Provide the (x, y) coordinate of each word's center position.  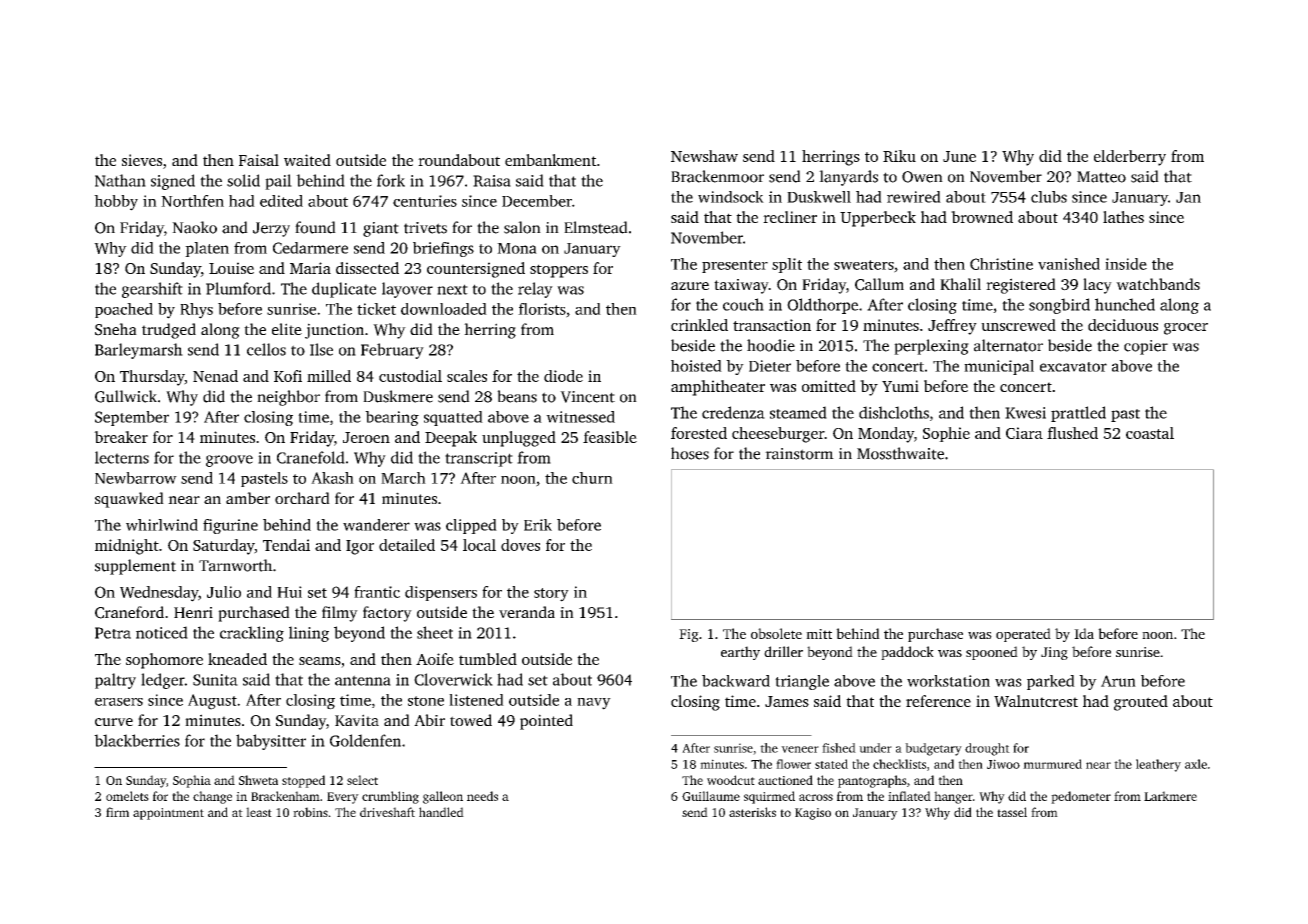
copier (1146, 347)
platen (207, 249)
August (212, 702)
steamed (798, 412)
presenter (735, 266)
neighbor (288, 398)
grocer (1186, 329)
